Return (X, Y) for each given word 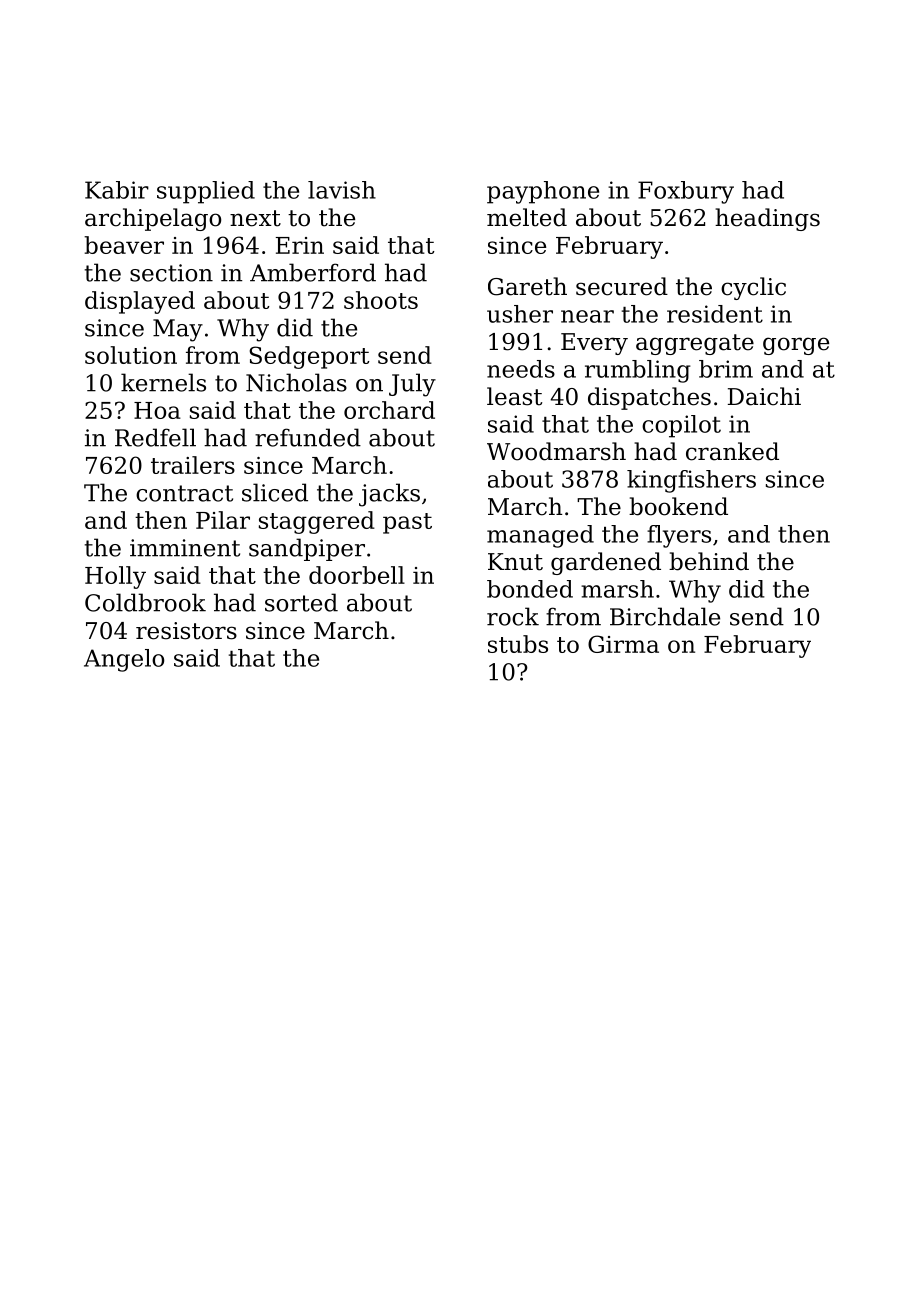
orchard (389, 410)
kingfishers (691, 481)
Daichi (764, 396)
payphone (543, 192)
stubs (518, 644)
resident (715, 314)
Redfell (155, 437)
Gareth (527, 286)
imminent (185, 548)
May (178, 330)
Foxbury (686, 192)
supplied (206, 192)
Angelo (124, 660)
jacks (389, 495)
